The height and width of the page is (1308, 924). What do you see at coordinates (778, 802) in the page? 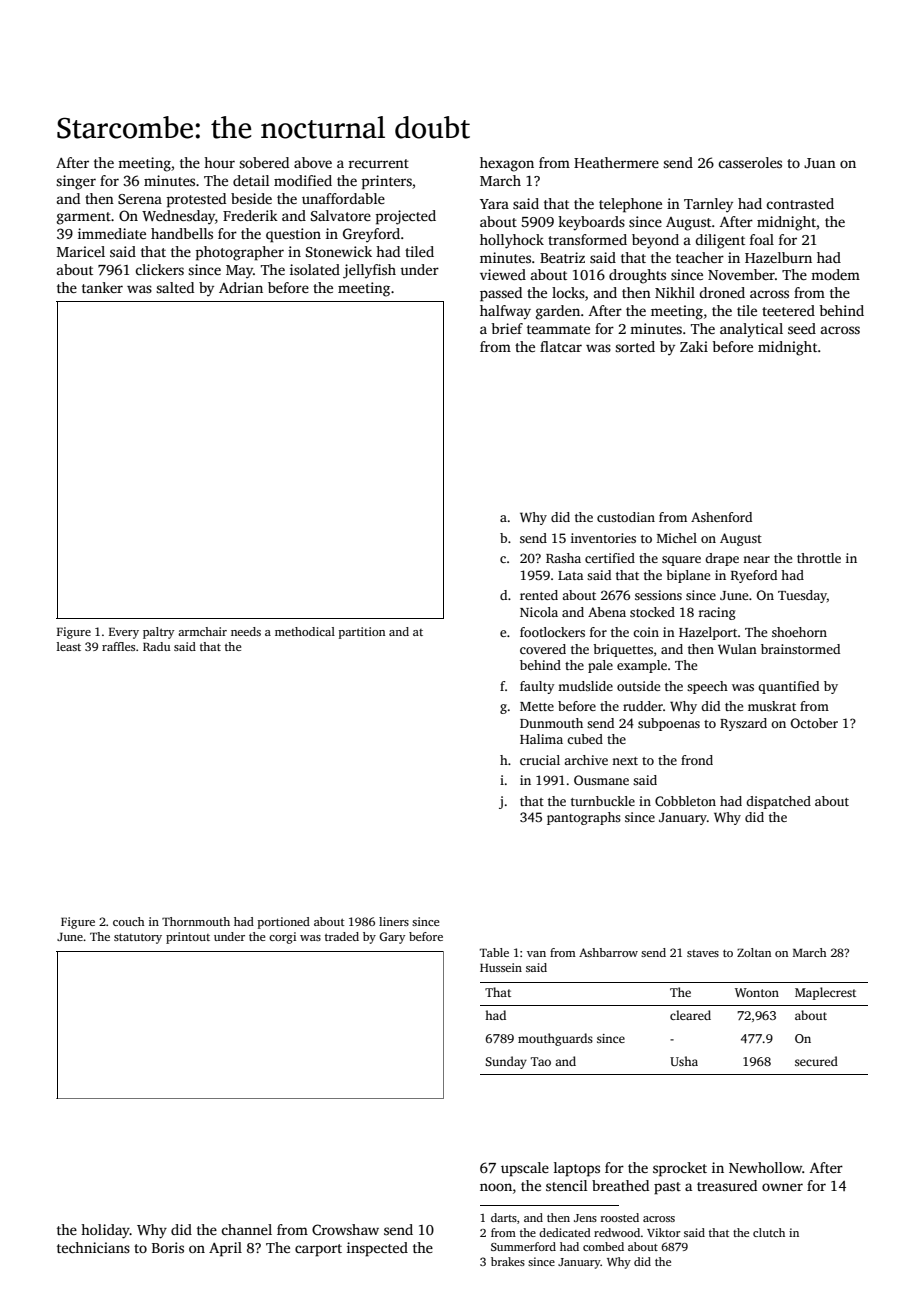
I see `dispatched` at bounding box center [778, 802].
